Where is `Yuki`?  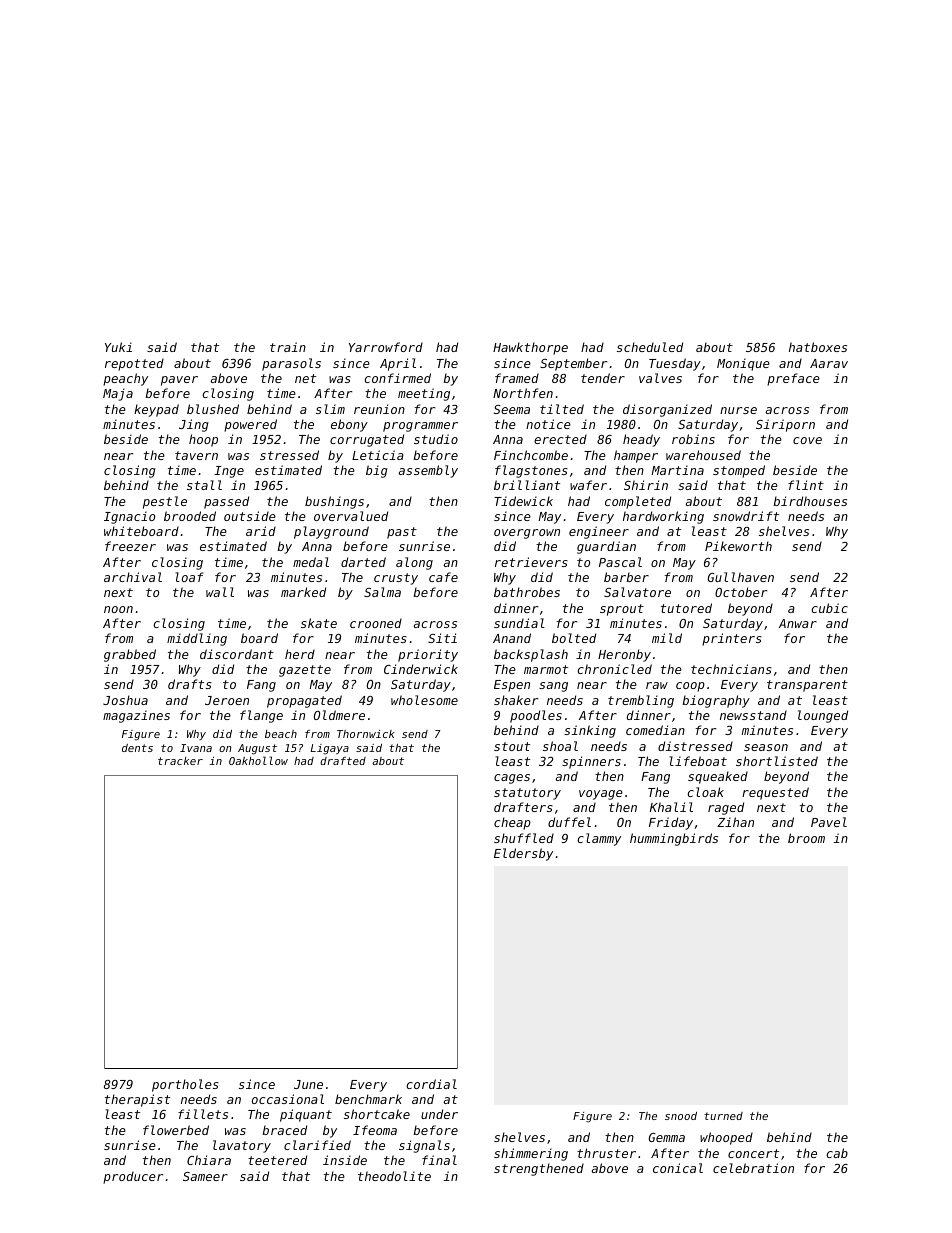
Yuki is located at coordinates (118, 347).
